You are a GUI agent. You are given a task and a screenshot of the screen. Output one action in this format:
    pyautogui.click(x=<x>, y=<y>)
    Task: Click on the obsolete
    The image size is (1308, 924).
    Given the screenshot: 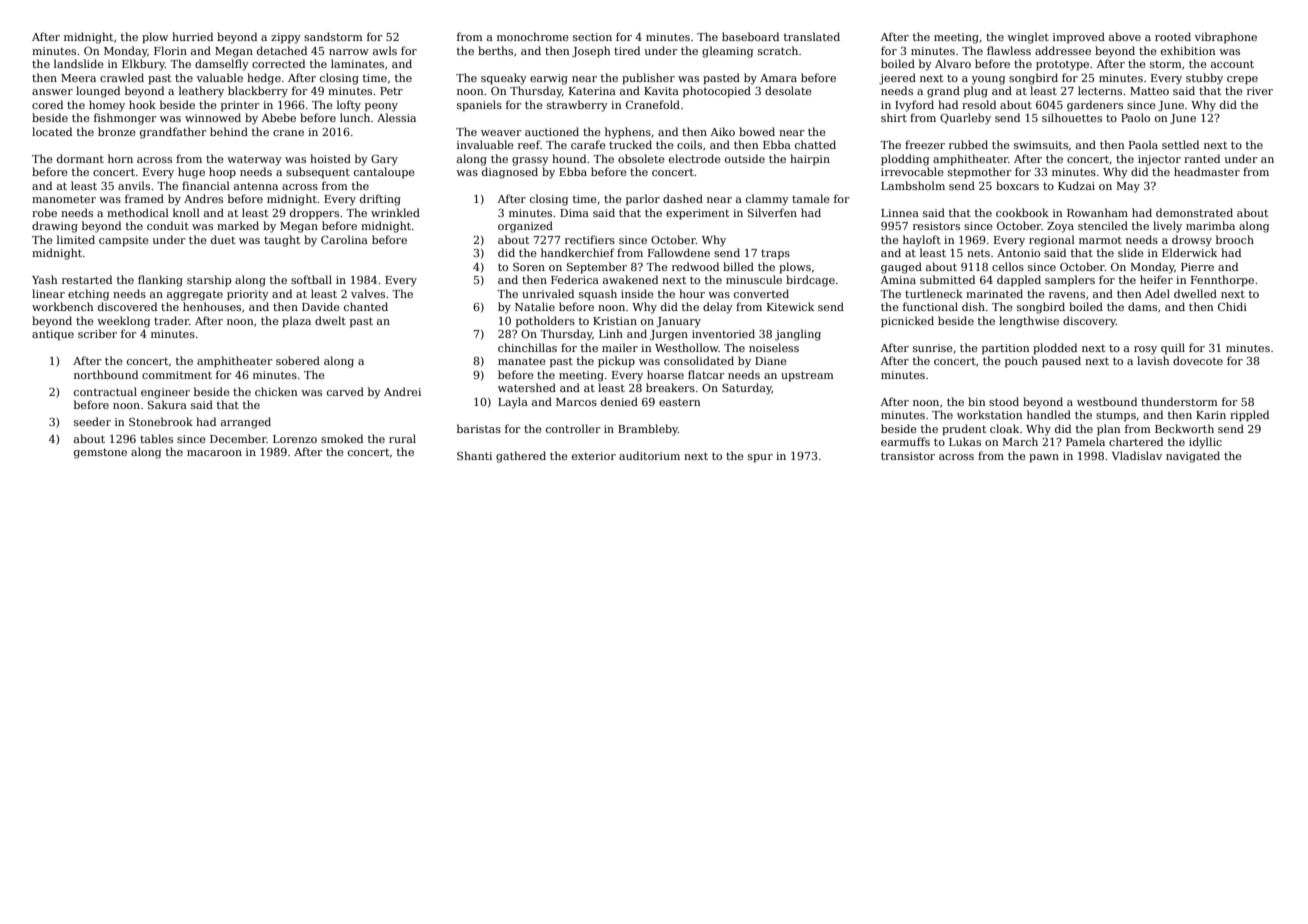 What is the action you would take?
    pyautogui.click(x=641, y=158)
